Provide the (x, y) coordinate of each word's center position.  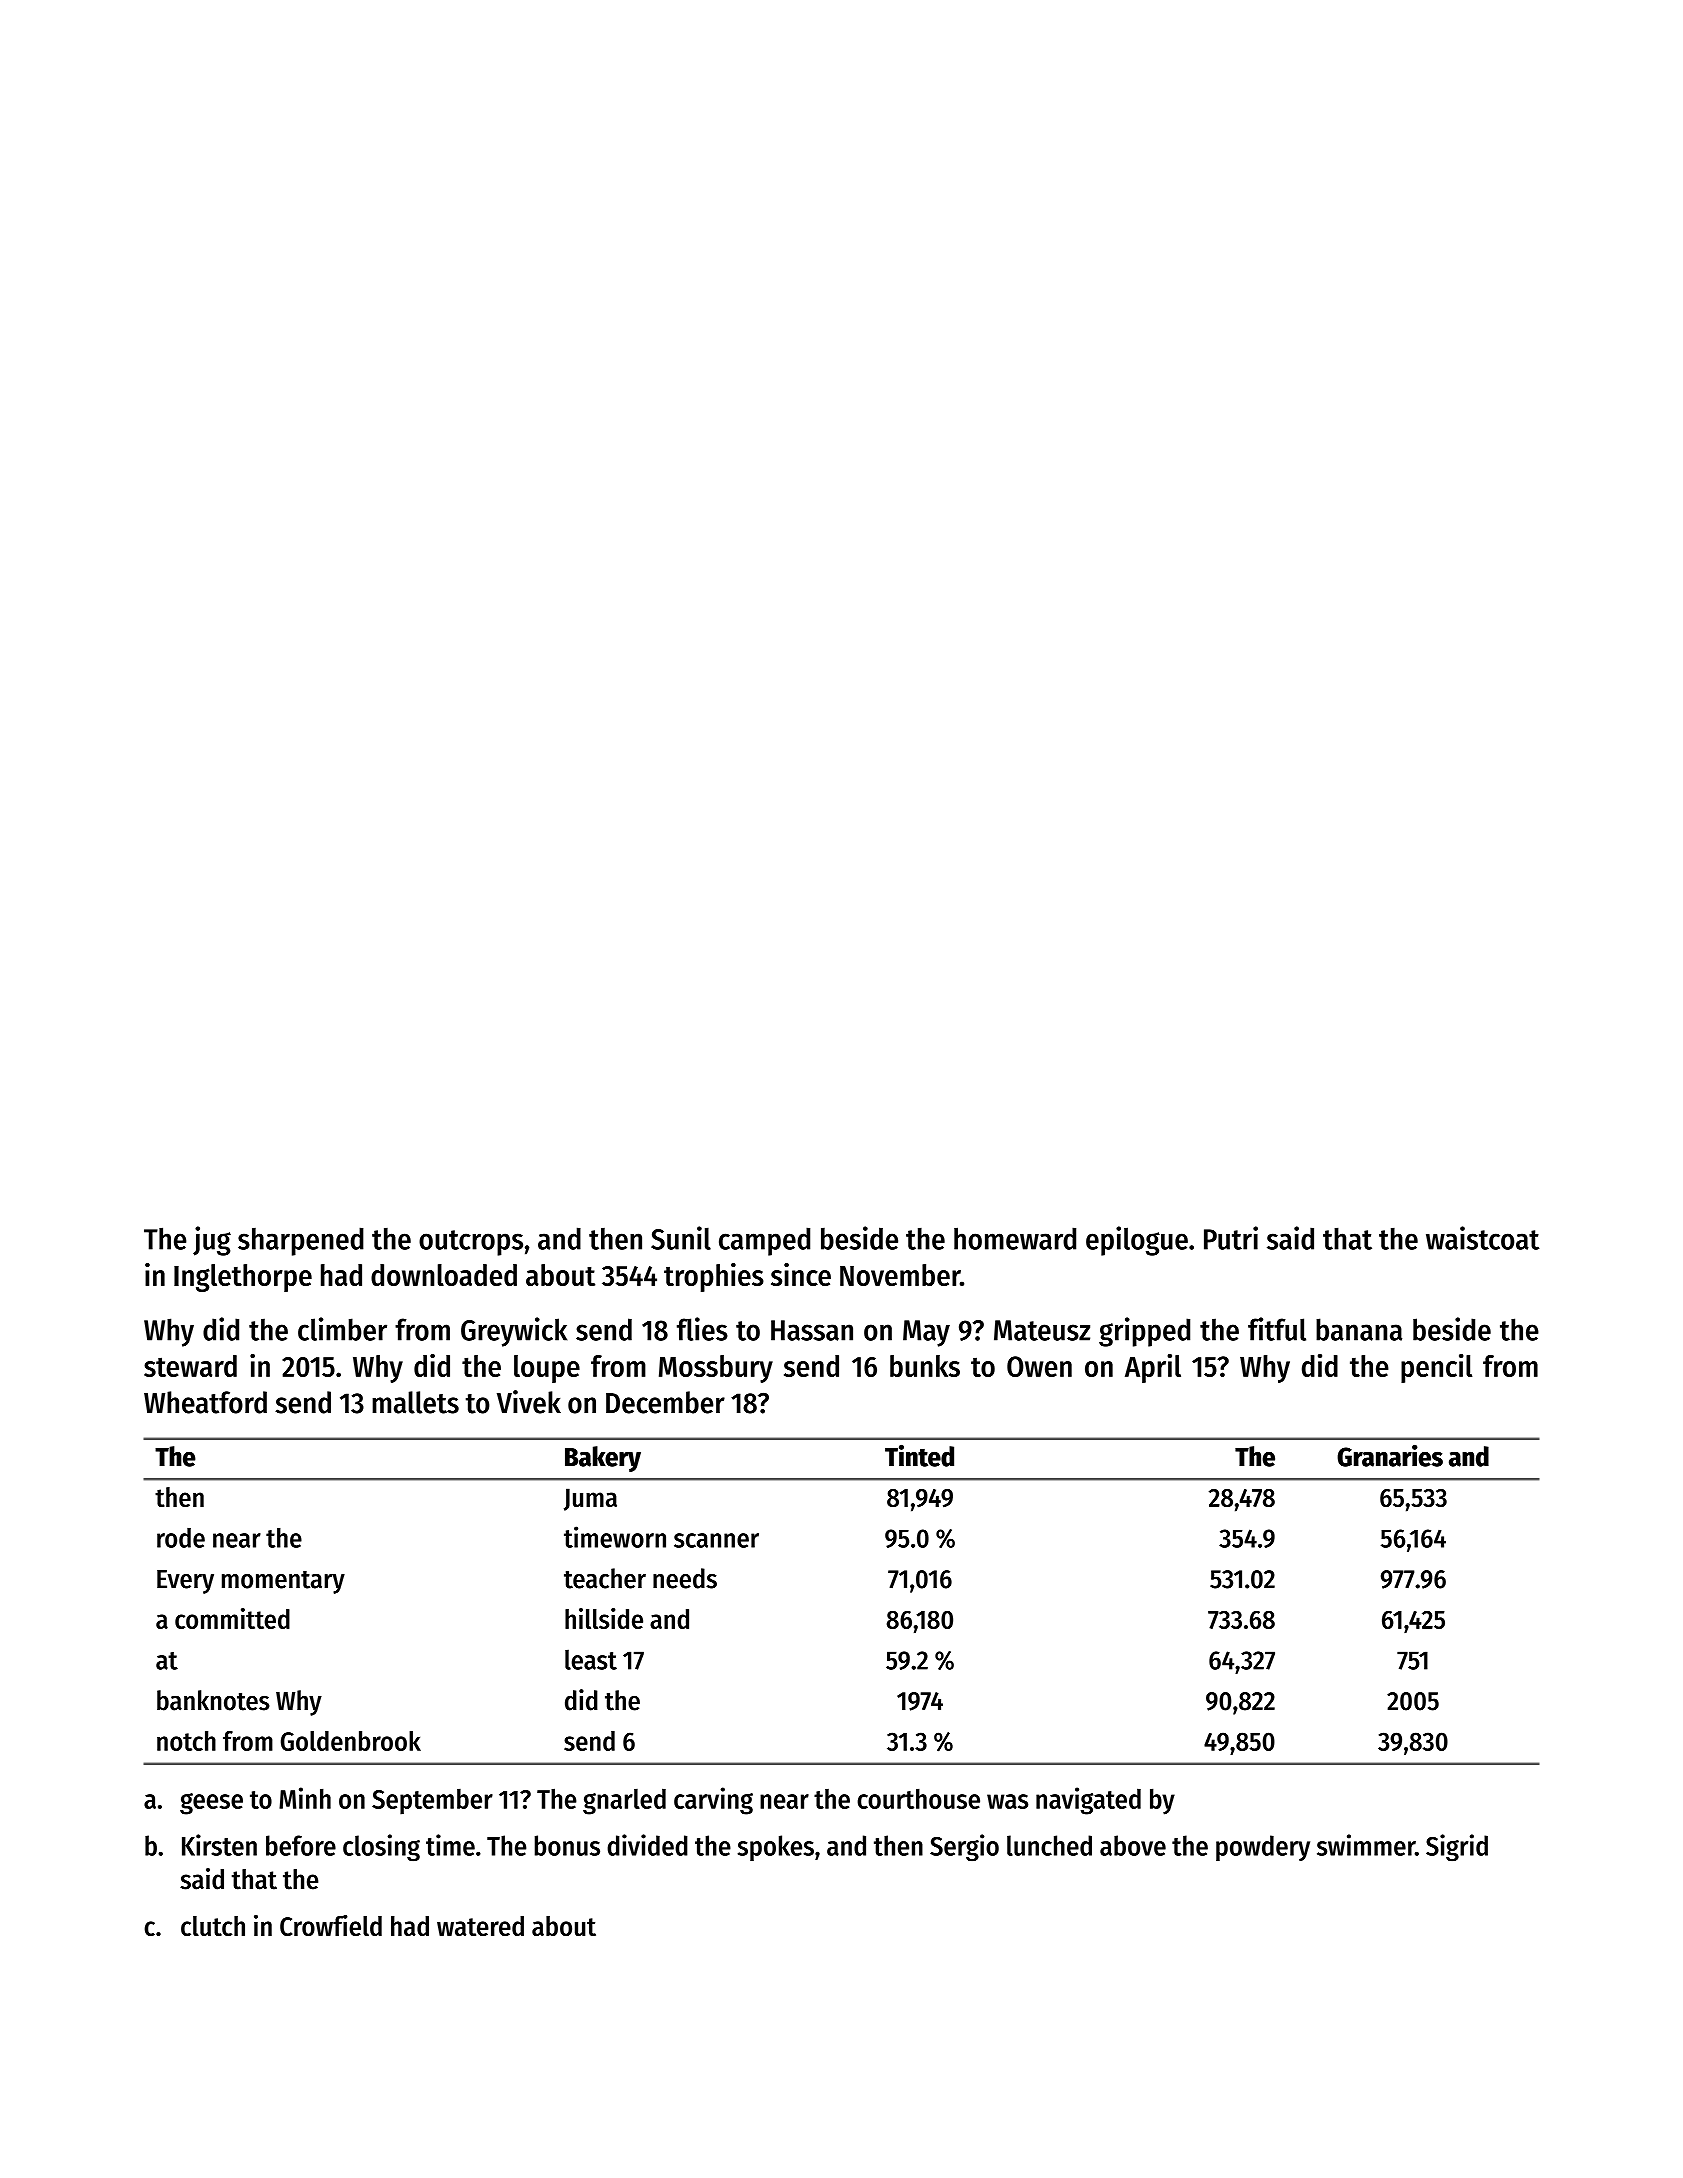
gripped (1144, 1332)
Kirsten (219, 1845)
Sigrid (1457, 1848)
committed (232, 1618)
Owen (1039, 1366)
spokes (776, 1848)
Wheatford (205, 1402)
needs (685, 1578)
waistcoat (1482, 1238)
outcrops (471, 1243)
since (801, 1274)
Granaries (1390, 1455)
